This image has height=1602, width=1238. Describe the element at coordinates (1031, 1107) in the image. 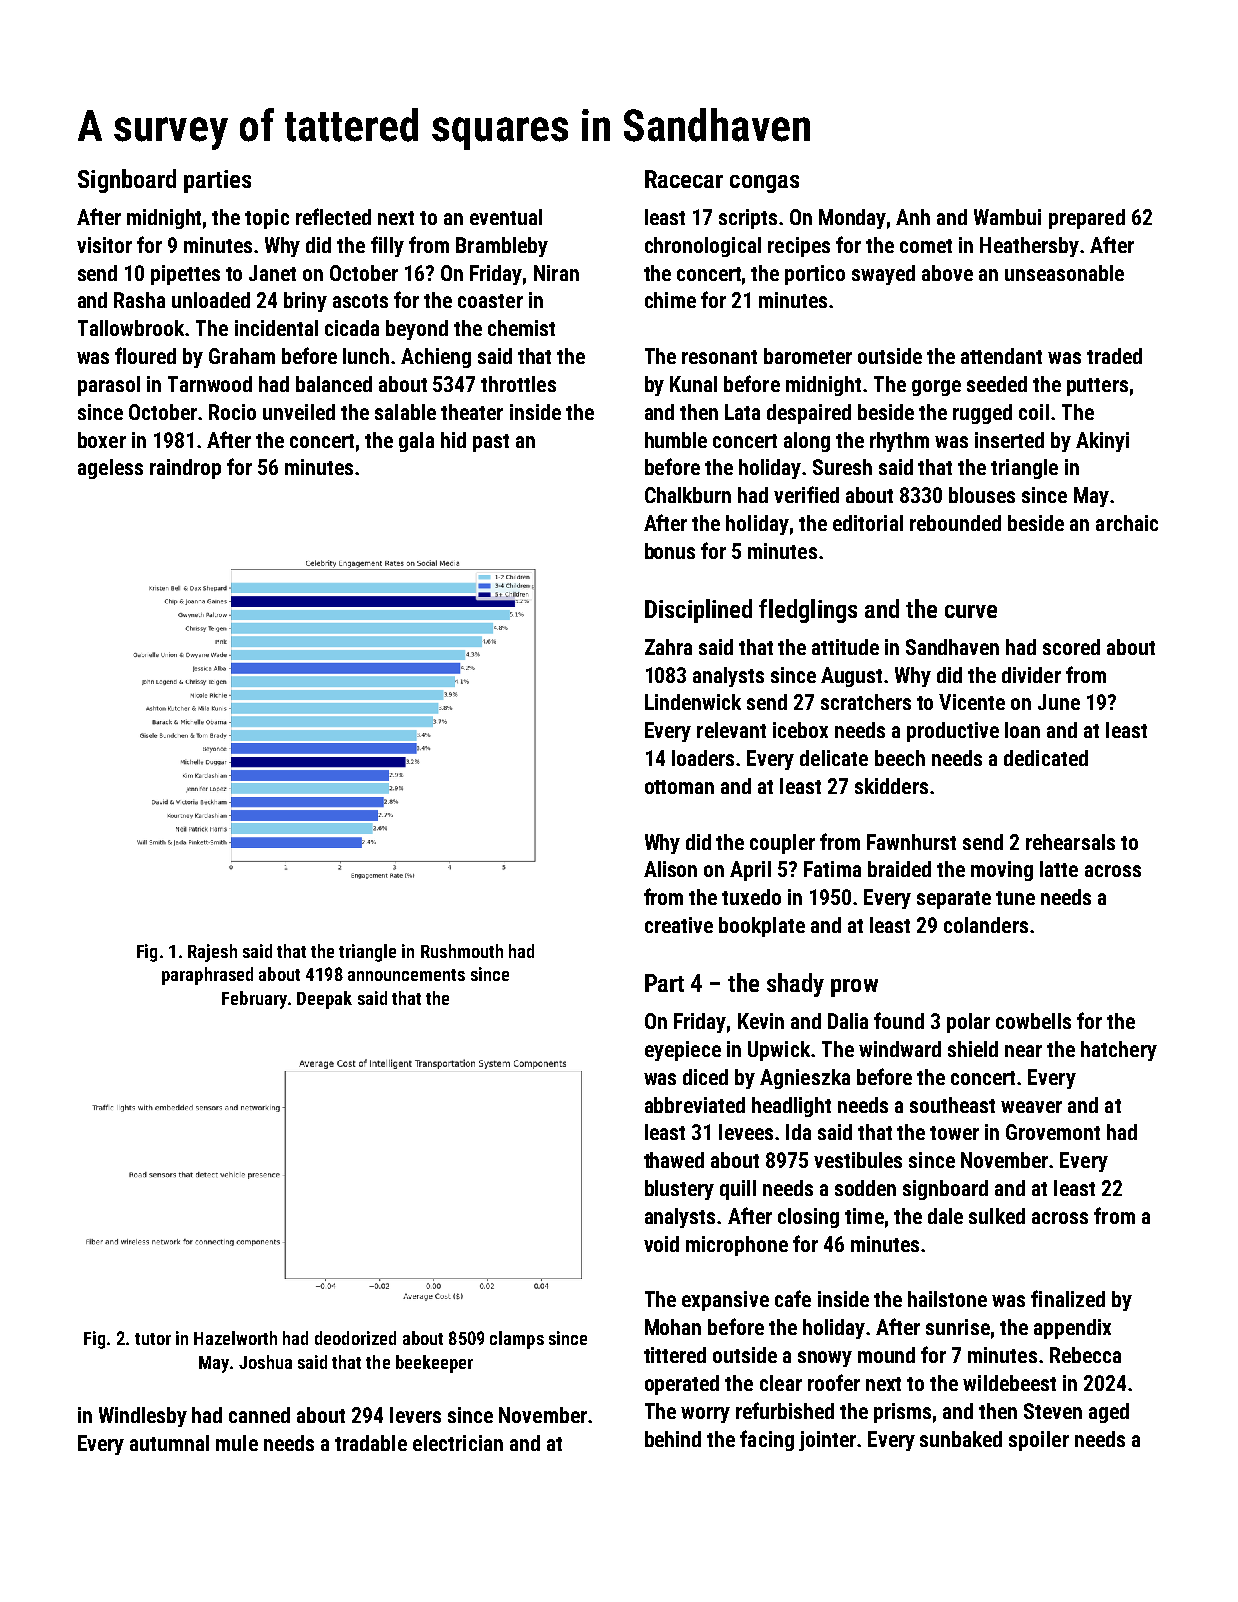

I see `weaver` at that location.
